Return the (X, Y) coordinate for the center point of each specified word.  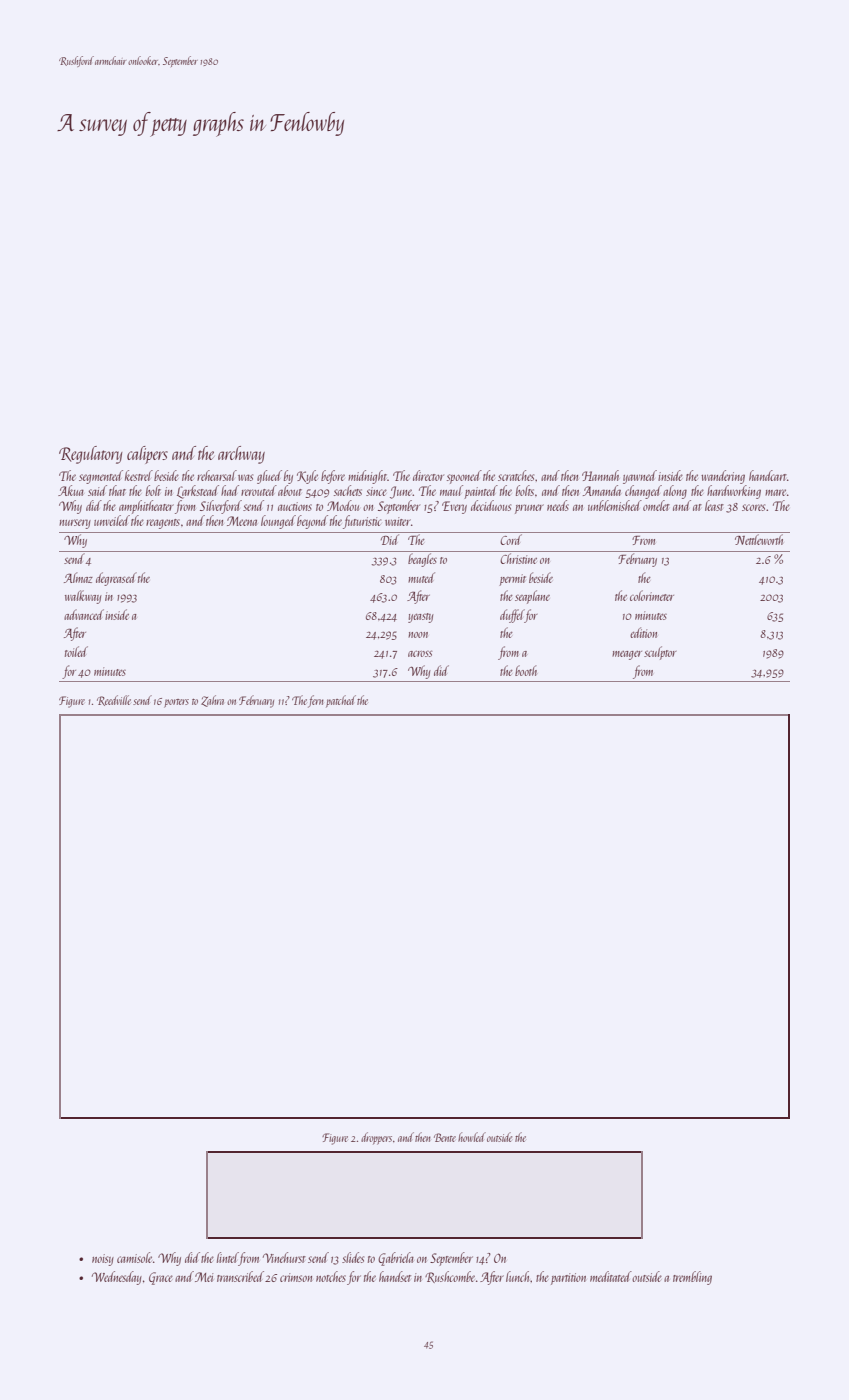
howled (472, 1137)
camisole (134, 1257)
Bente (445, 1137)
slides (353, 1257)
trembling (692, 1278)
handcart (768, 475)
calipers (147, 455)
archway (241, 455)
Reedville (114, 700)
